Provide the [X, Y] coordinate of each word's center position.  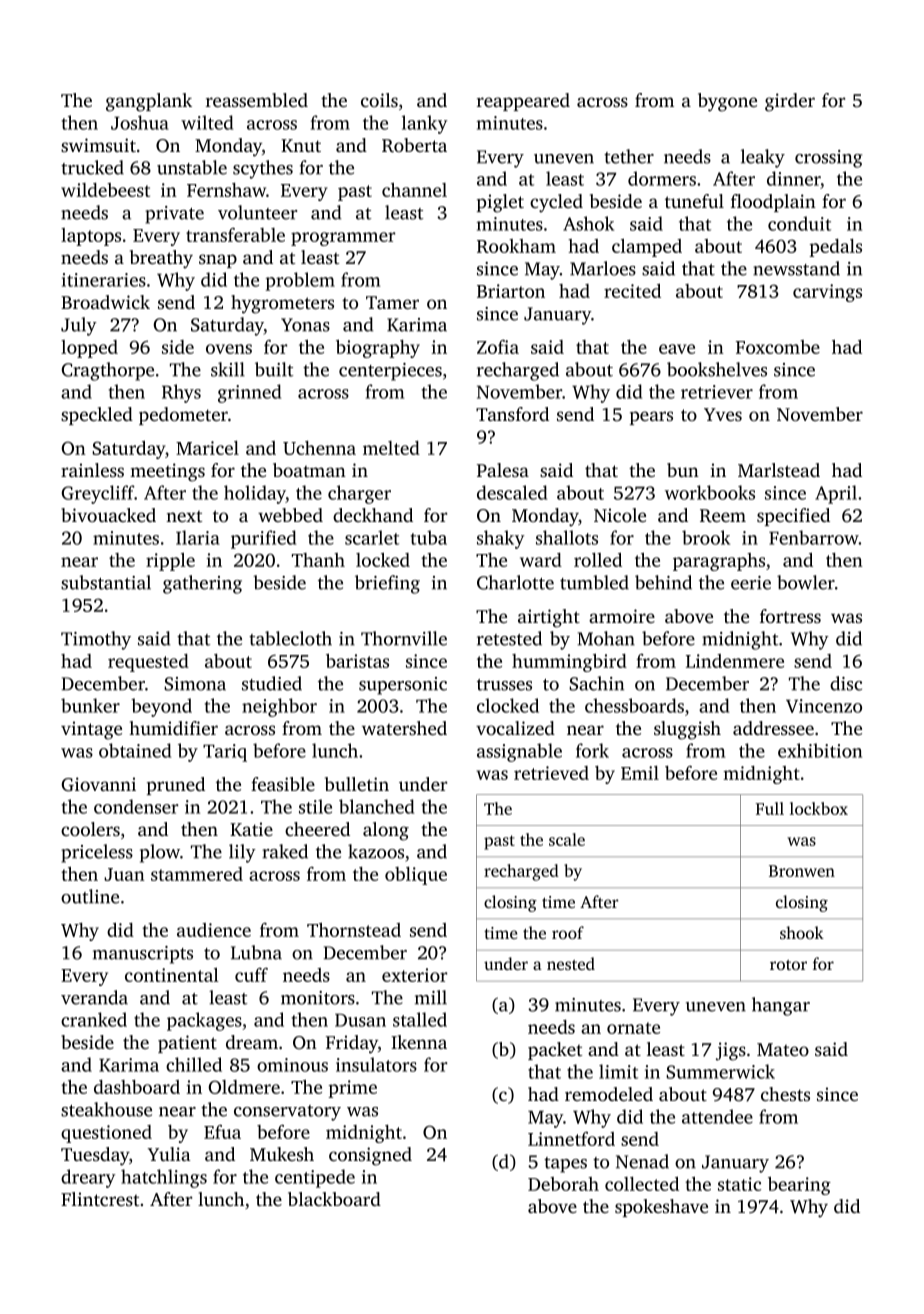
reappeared [523, 102]
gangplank [149, 102]
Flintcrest [100, 1199]
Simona [195, 684]
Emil [640, 773]
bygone [727, 102]
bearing [799, 1186]
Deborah [563, 1184]
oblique [416, 876]
